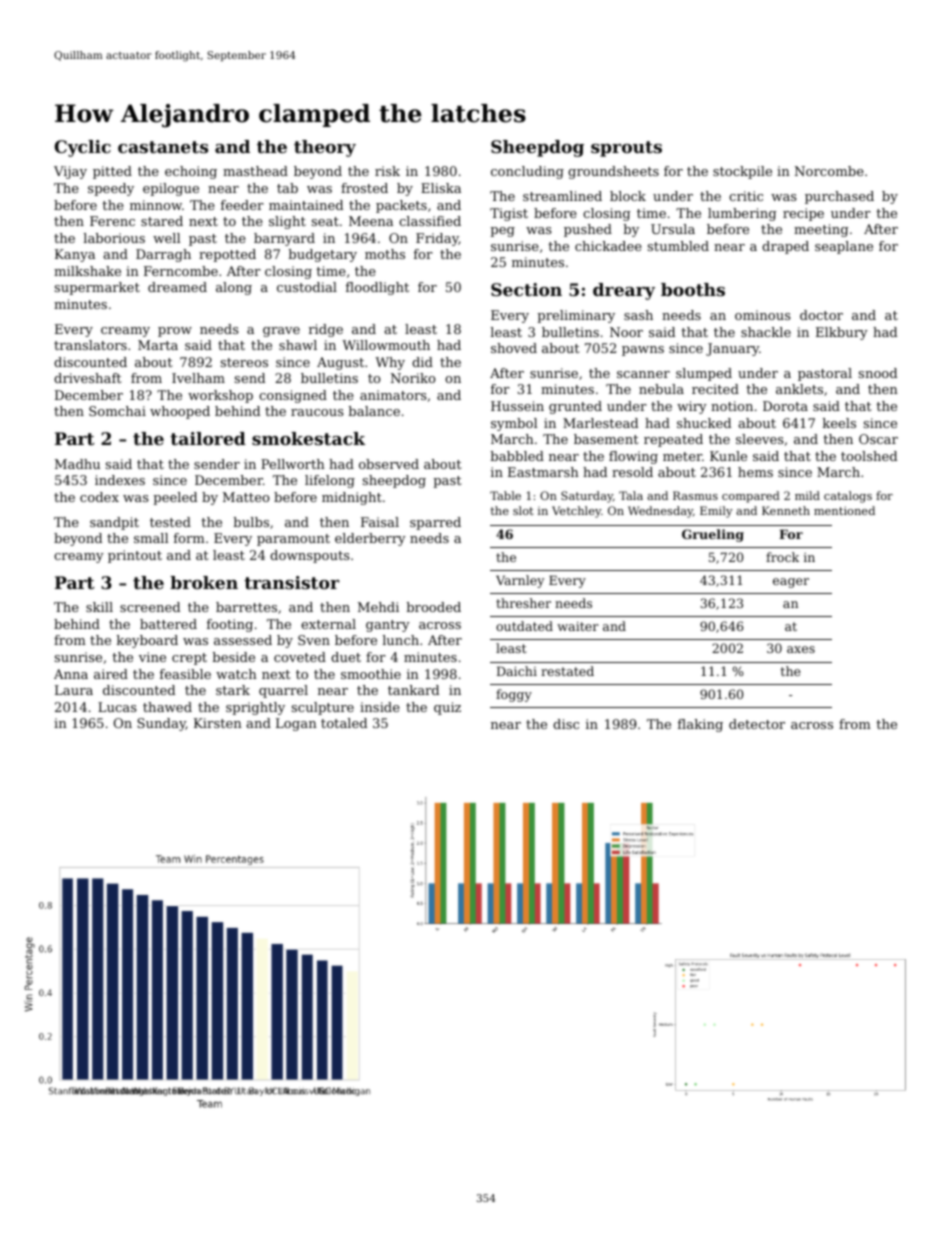 This image has width=952, height=1233. Describe the element at coordinates (517, 671) in the image. I see `Daichi` at that location.
